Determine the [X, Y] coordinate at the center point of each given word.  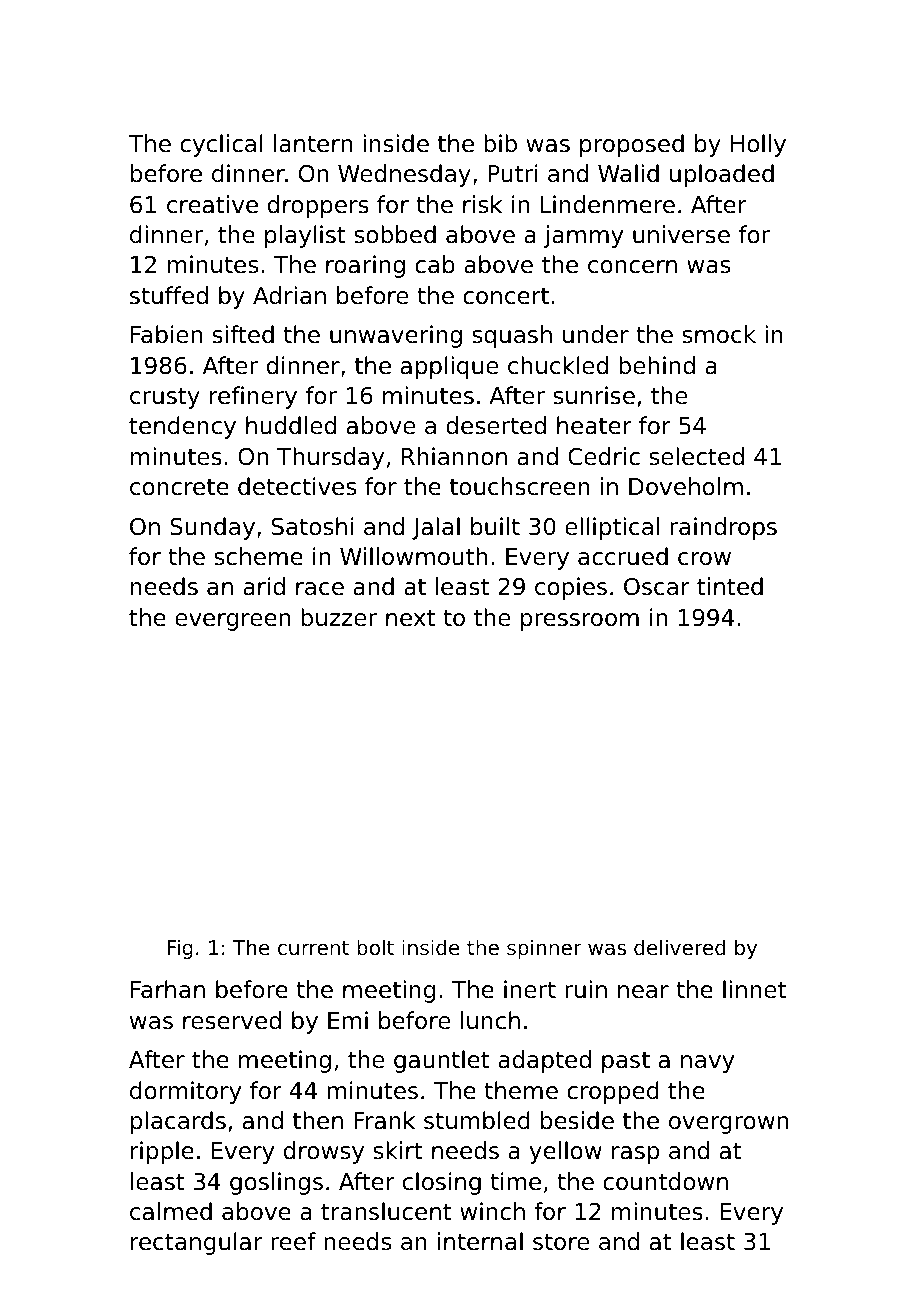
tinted [730, 586]
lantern [313, 143]
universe [681, 234]
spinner [544, 949]
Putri [513, 173]
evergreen [232, 622]
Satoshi [313, 526]
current [313, 948]
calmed [171, 1211]
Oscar [657, 587]
